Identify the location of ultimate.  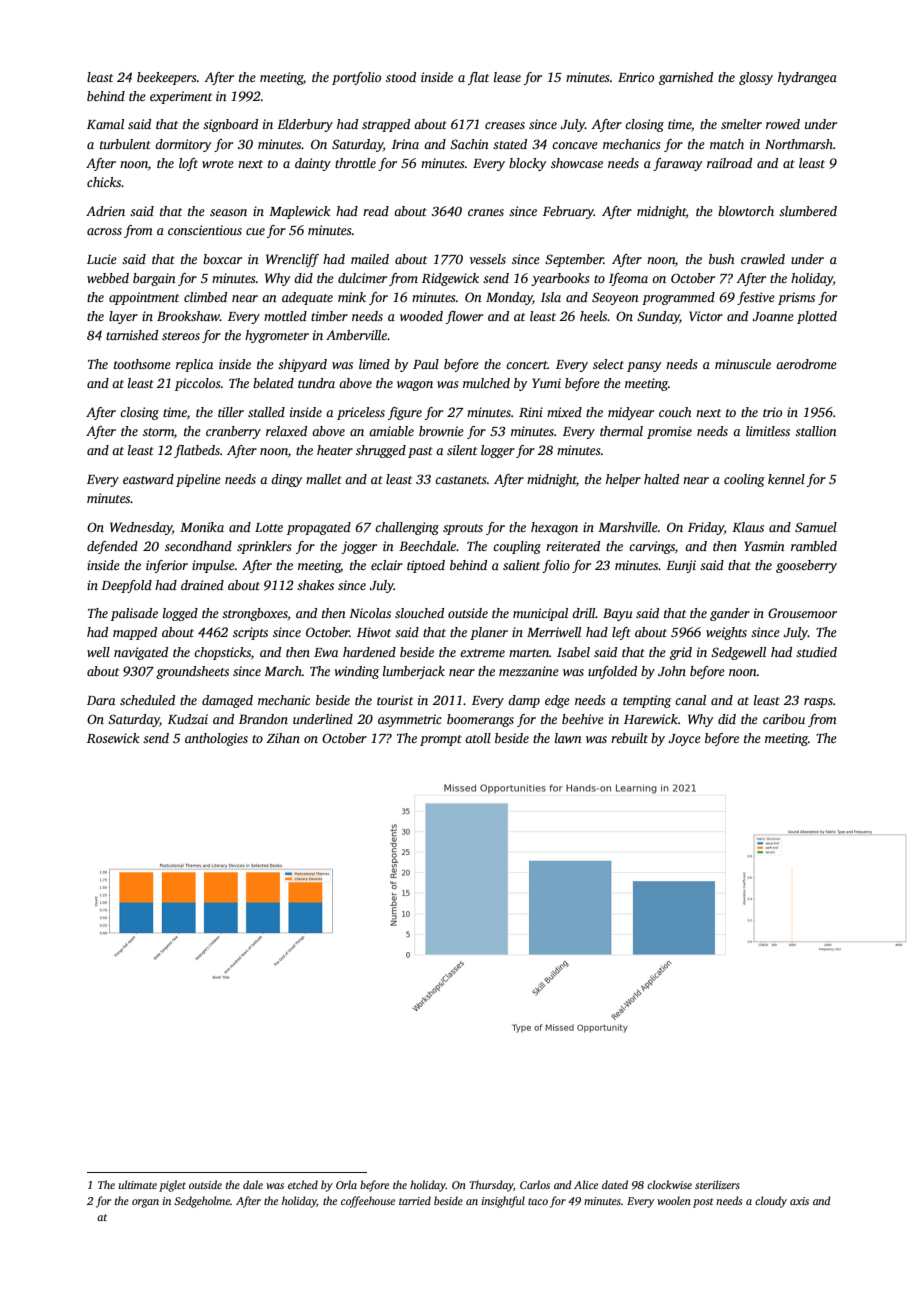
(138, 1184).
